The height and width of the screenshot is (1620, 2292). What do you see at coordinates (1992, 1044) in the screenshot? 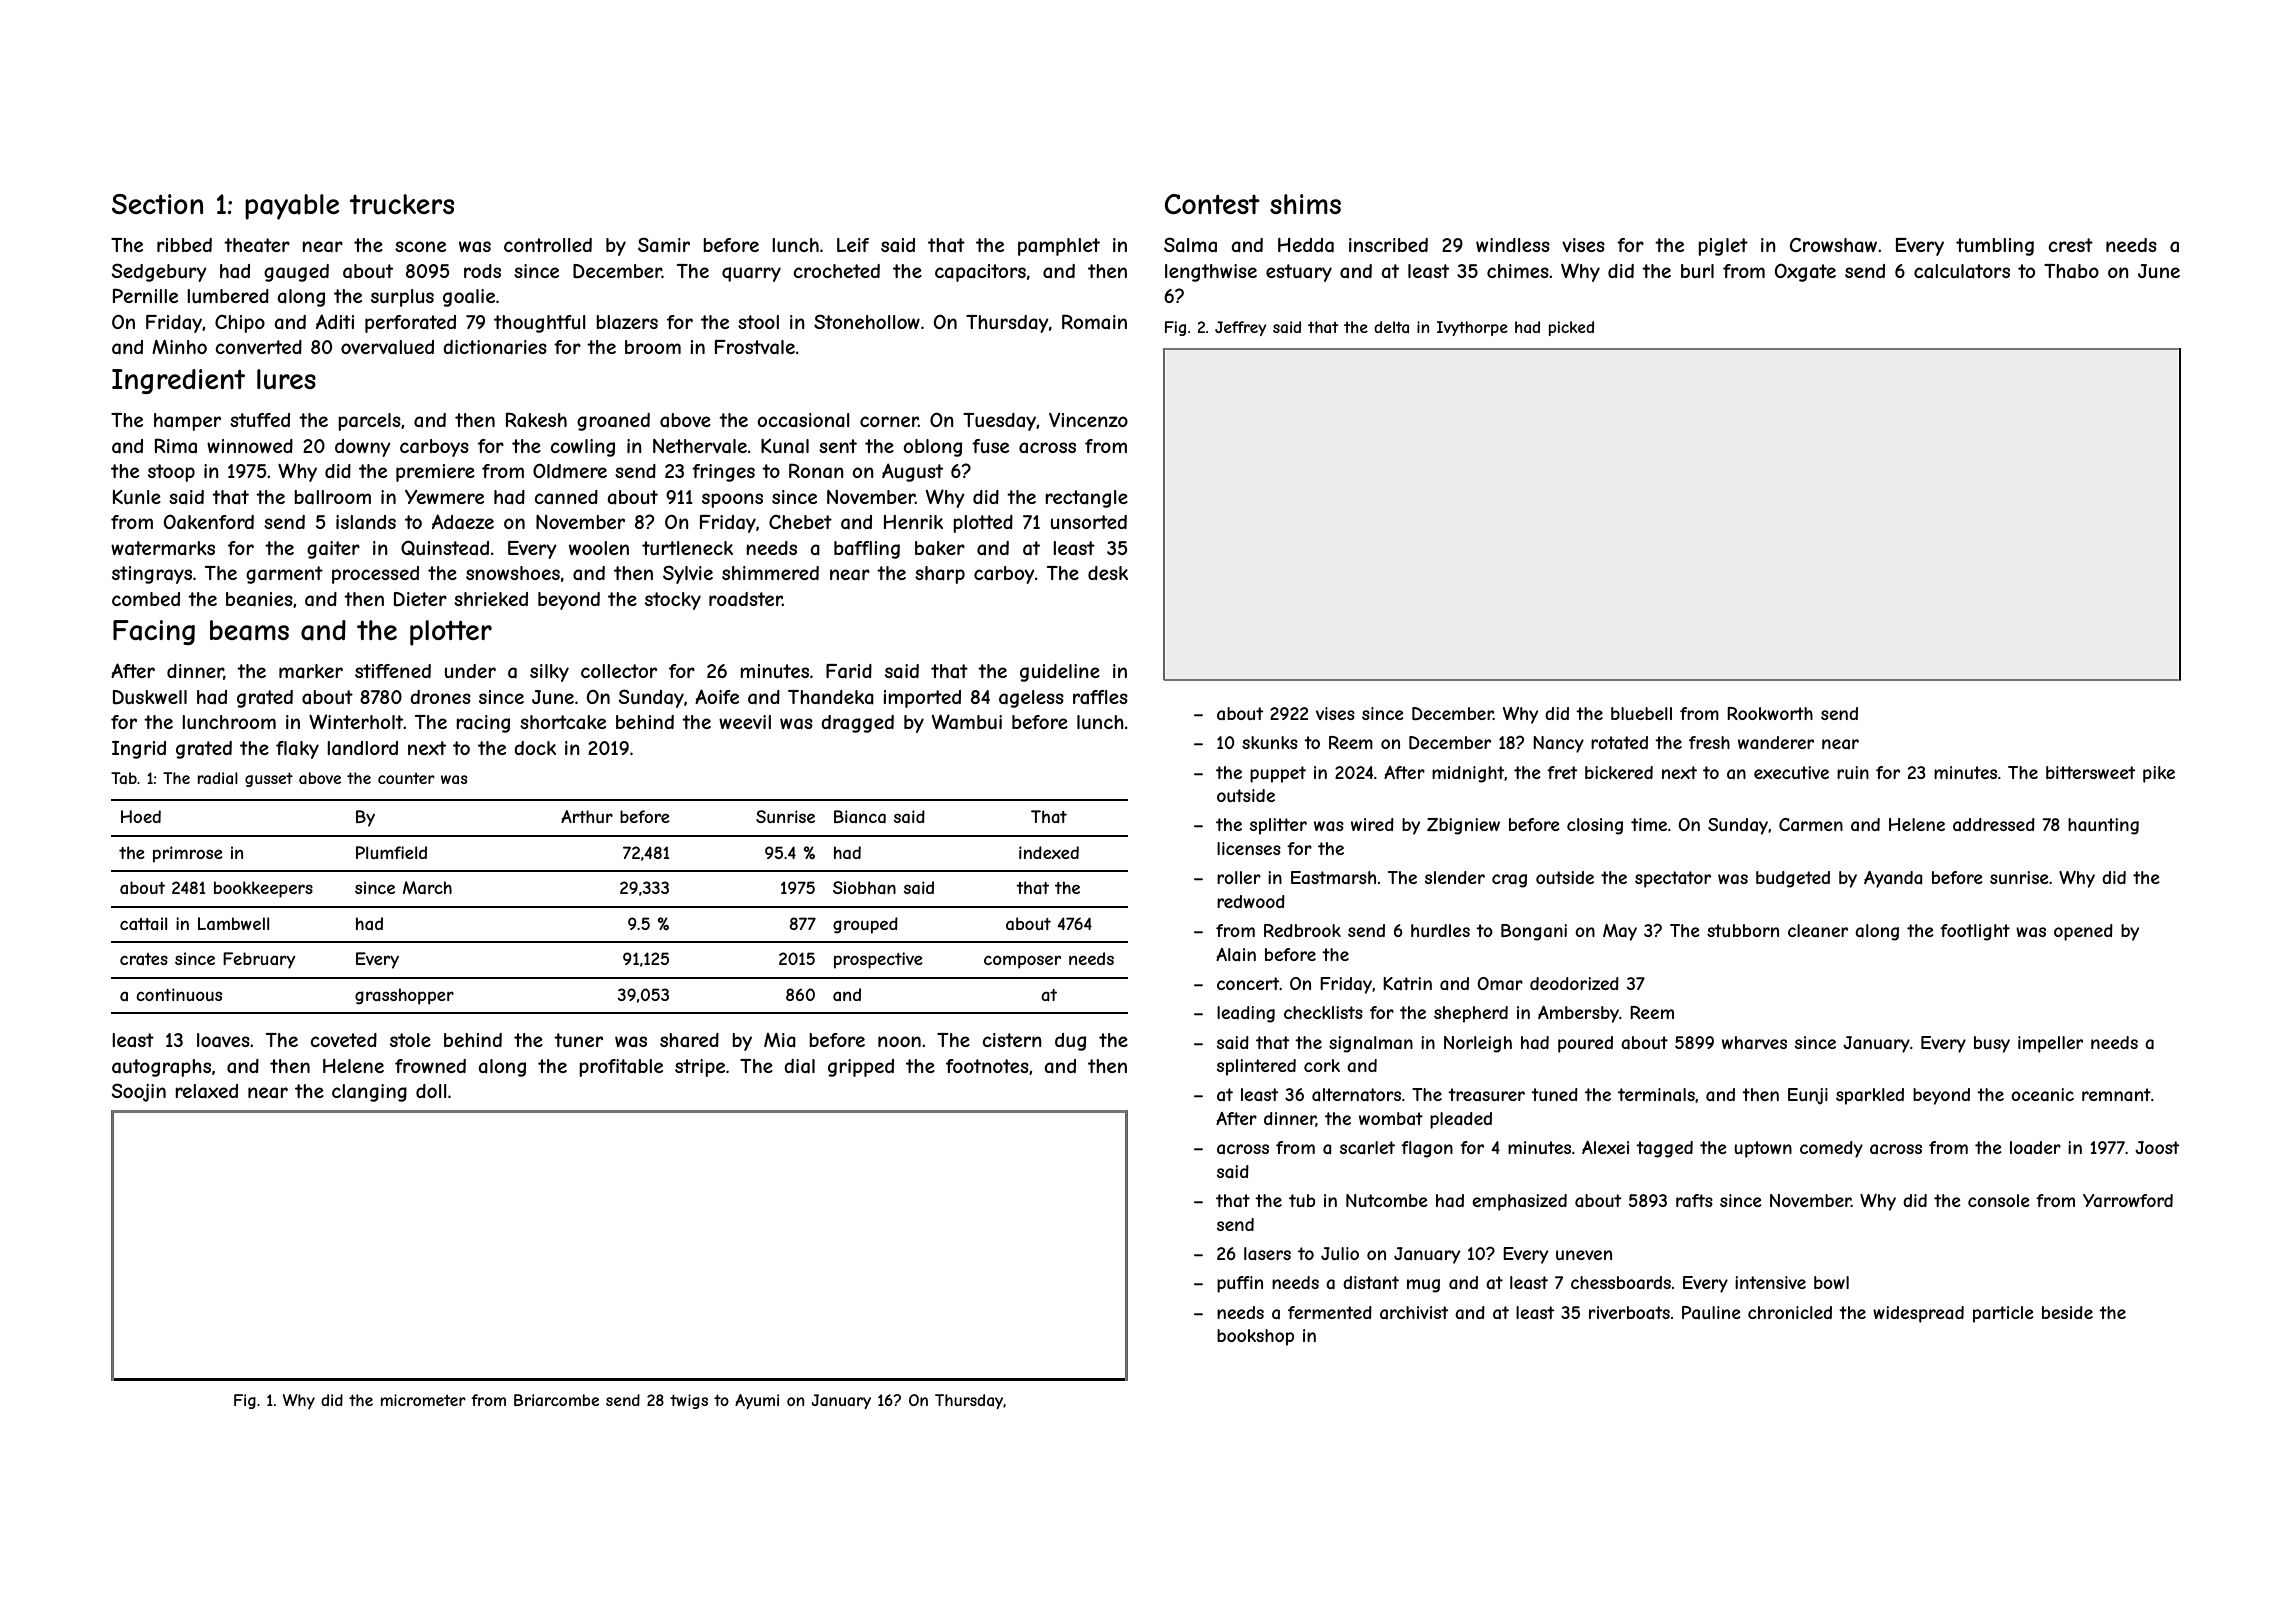
I see `busy` at bounding box center [1992, 1044].
